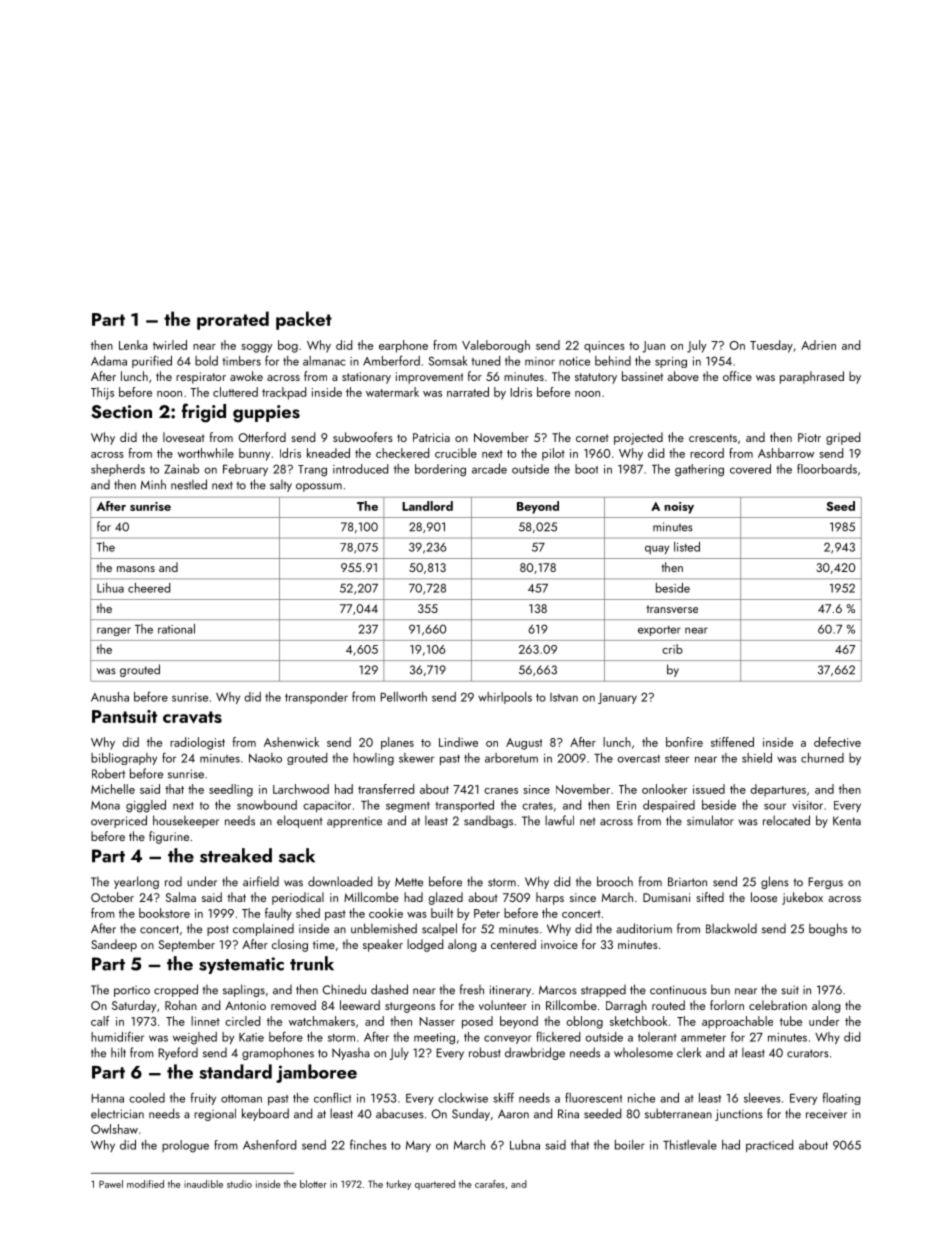 The width and height of the document is (952, 1233). What do you see at coordinates (108, 773) in the document?
I see `Robert` at bounding box center [108, 773].
